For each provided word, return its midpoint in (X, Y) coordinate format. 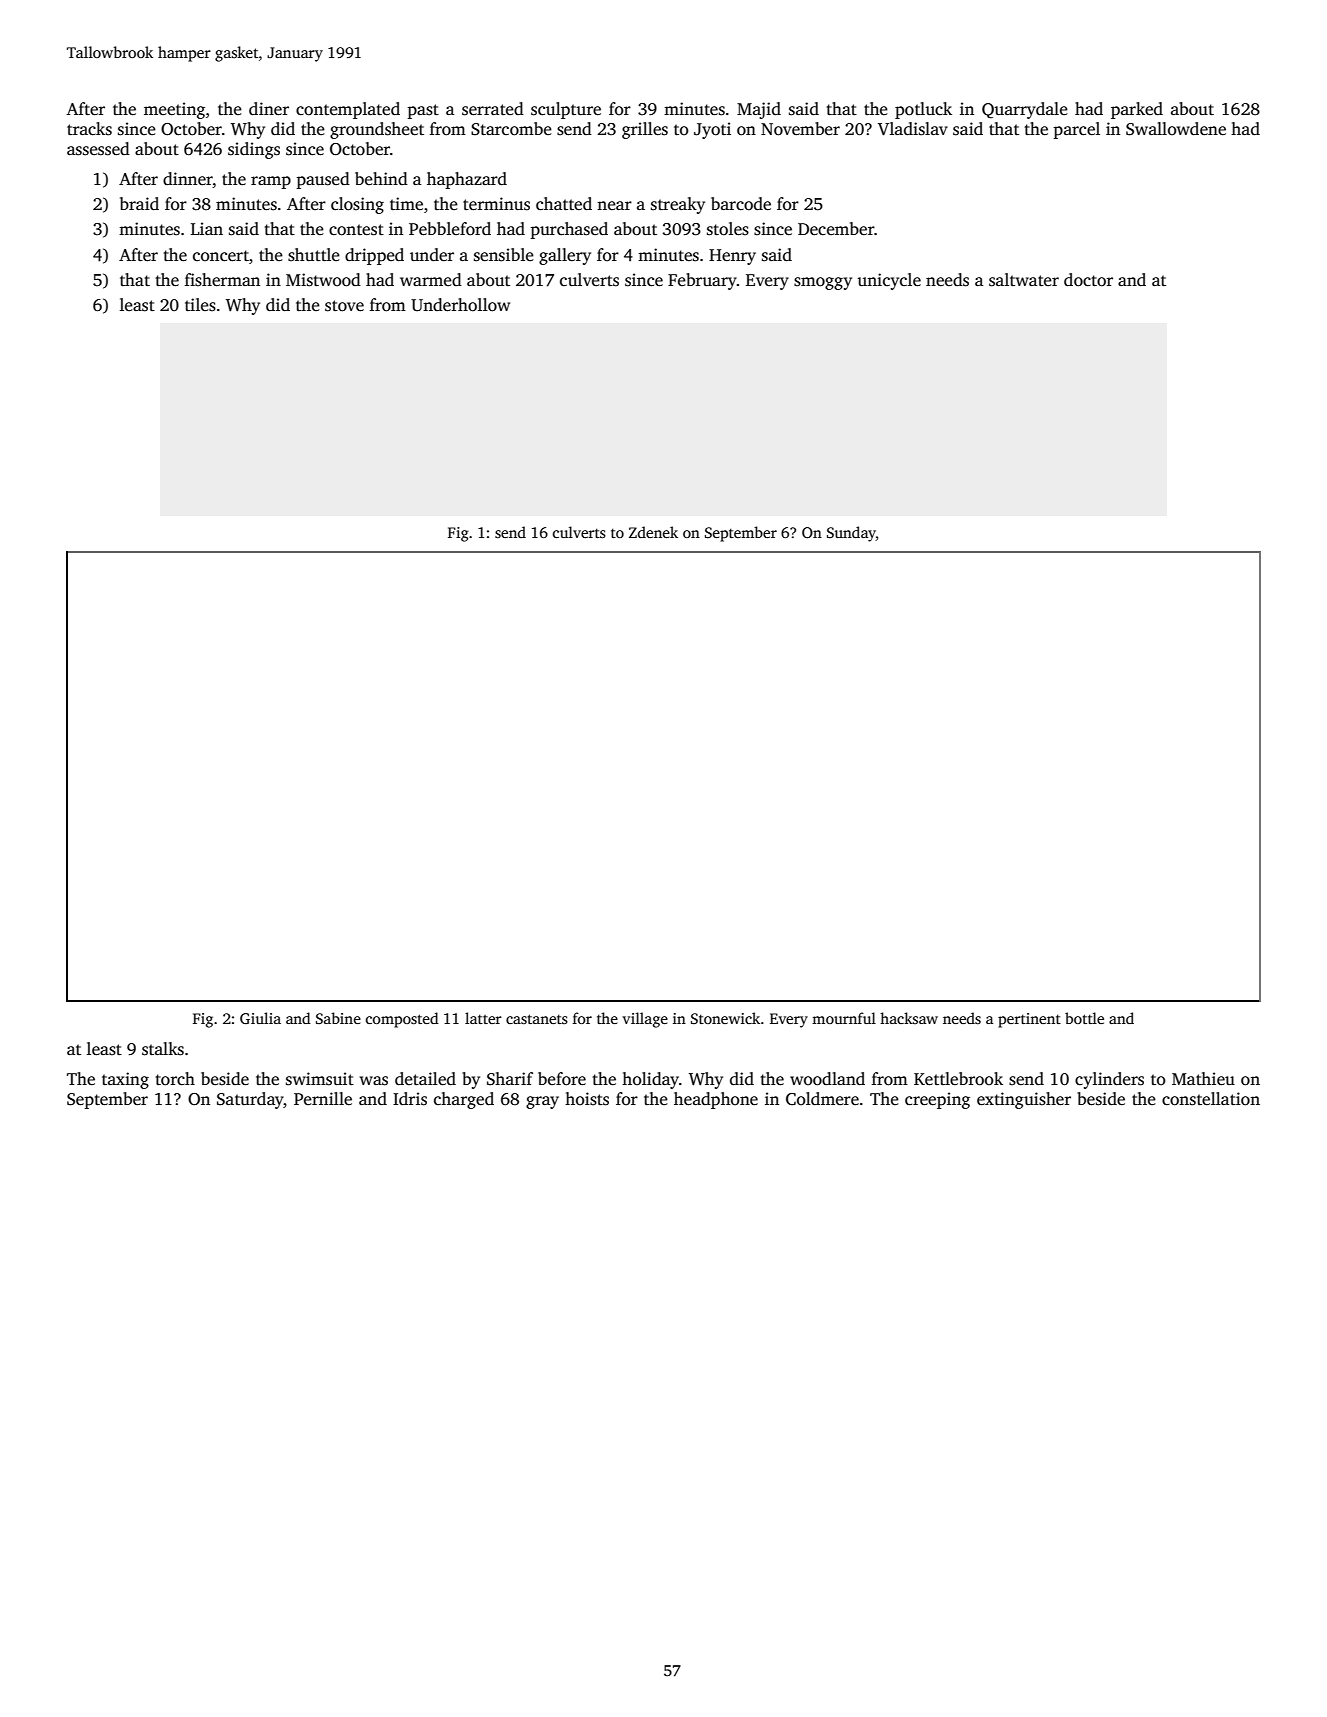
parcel (1076, 130)
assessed (98, 149)
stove (344, 306)
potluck (923, 110)
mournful (844, 1018)
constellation (1211, 1099)
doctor (1088, 280)
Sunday (851, 534)
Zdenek (653, 532)
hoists (587, 1099)
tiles (200, 305)
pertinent (1029, 1020)
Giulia (260, 1018)
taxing (125, 1080)
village (645, 1020)
